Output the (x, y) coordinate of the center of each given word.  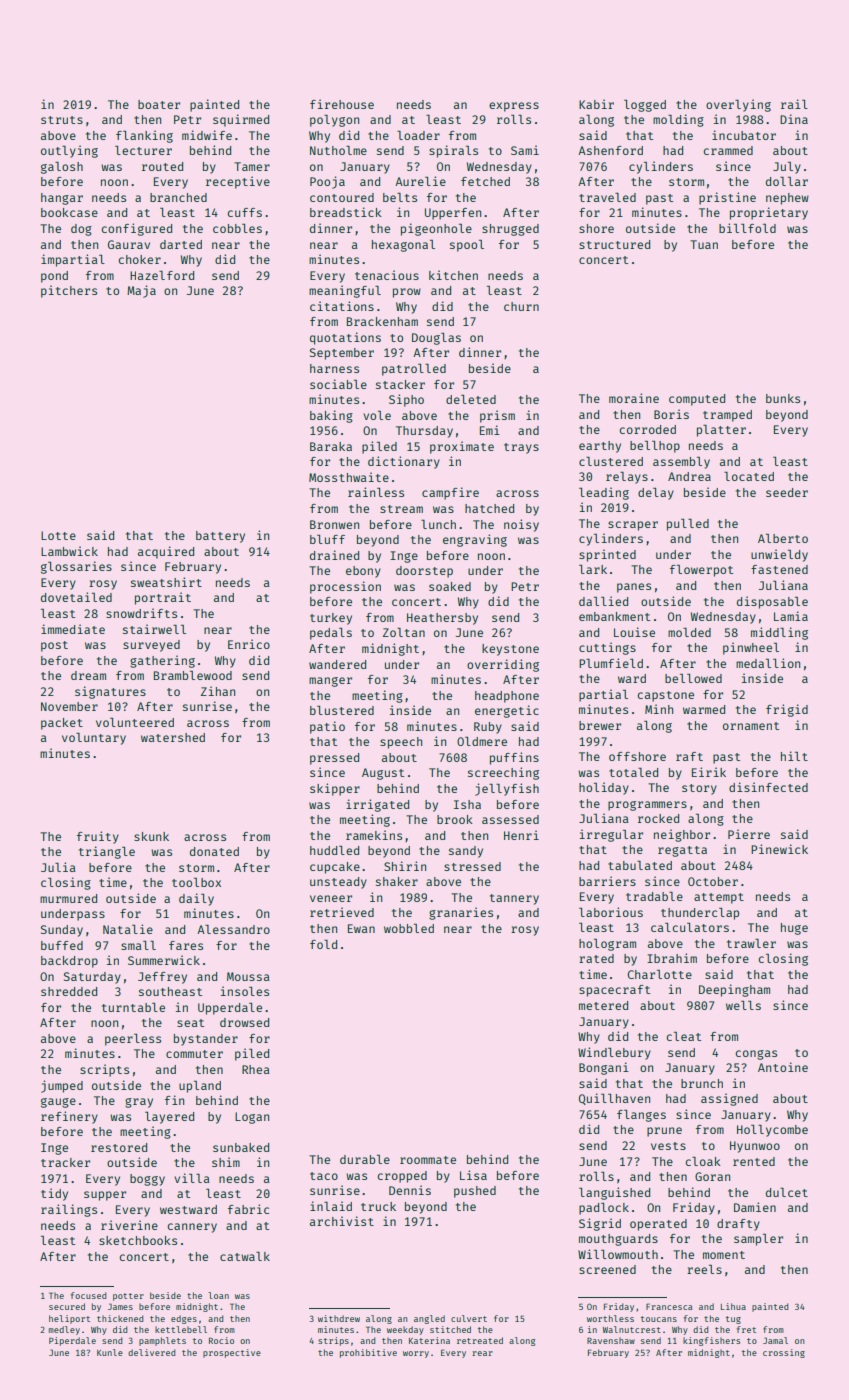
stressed (472, 866)
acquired (166, 552)
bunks (783, 398)
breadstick (346, 212)
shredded (69, 991)
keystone (510, 650)
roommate (428, 1160)
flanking (144, 136)
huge (794, 929)
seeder (787, 492)
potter (128, 1297)
